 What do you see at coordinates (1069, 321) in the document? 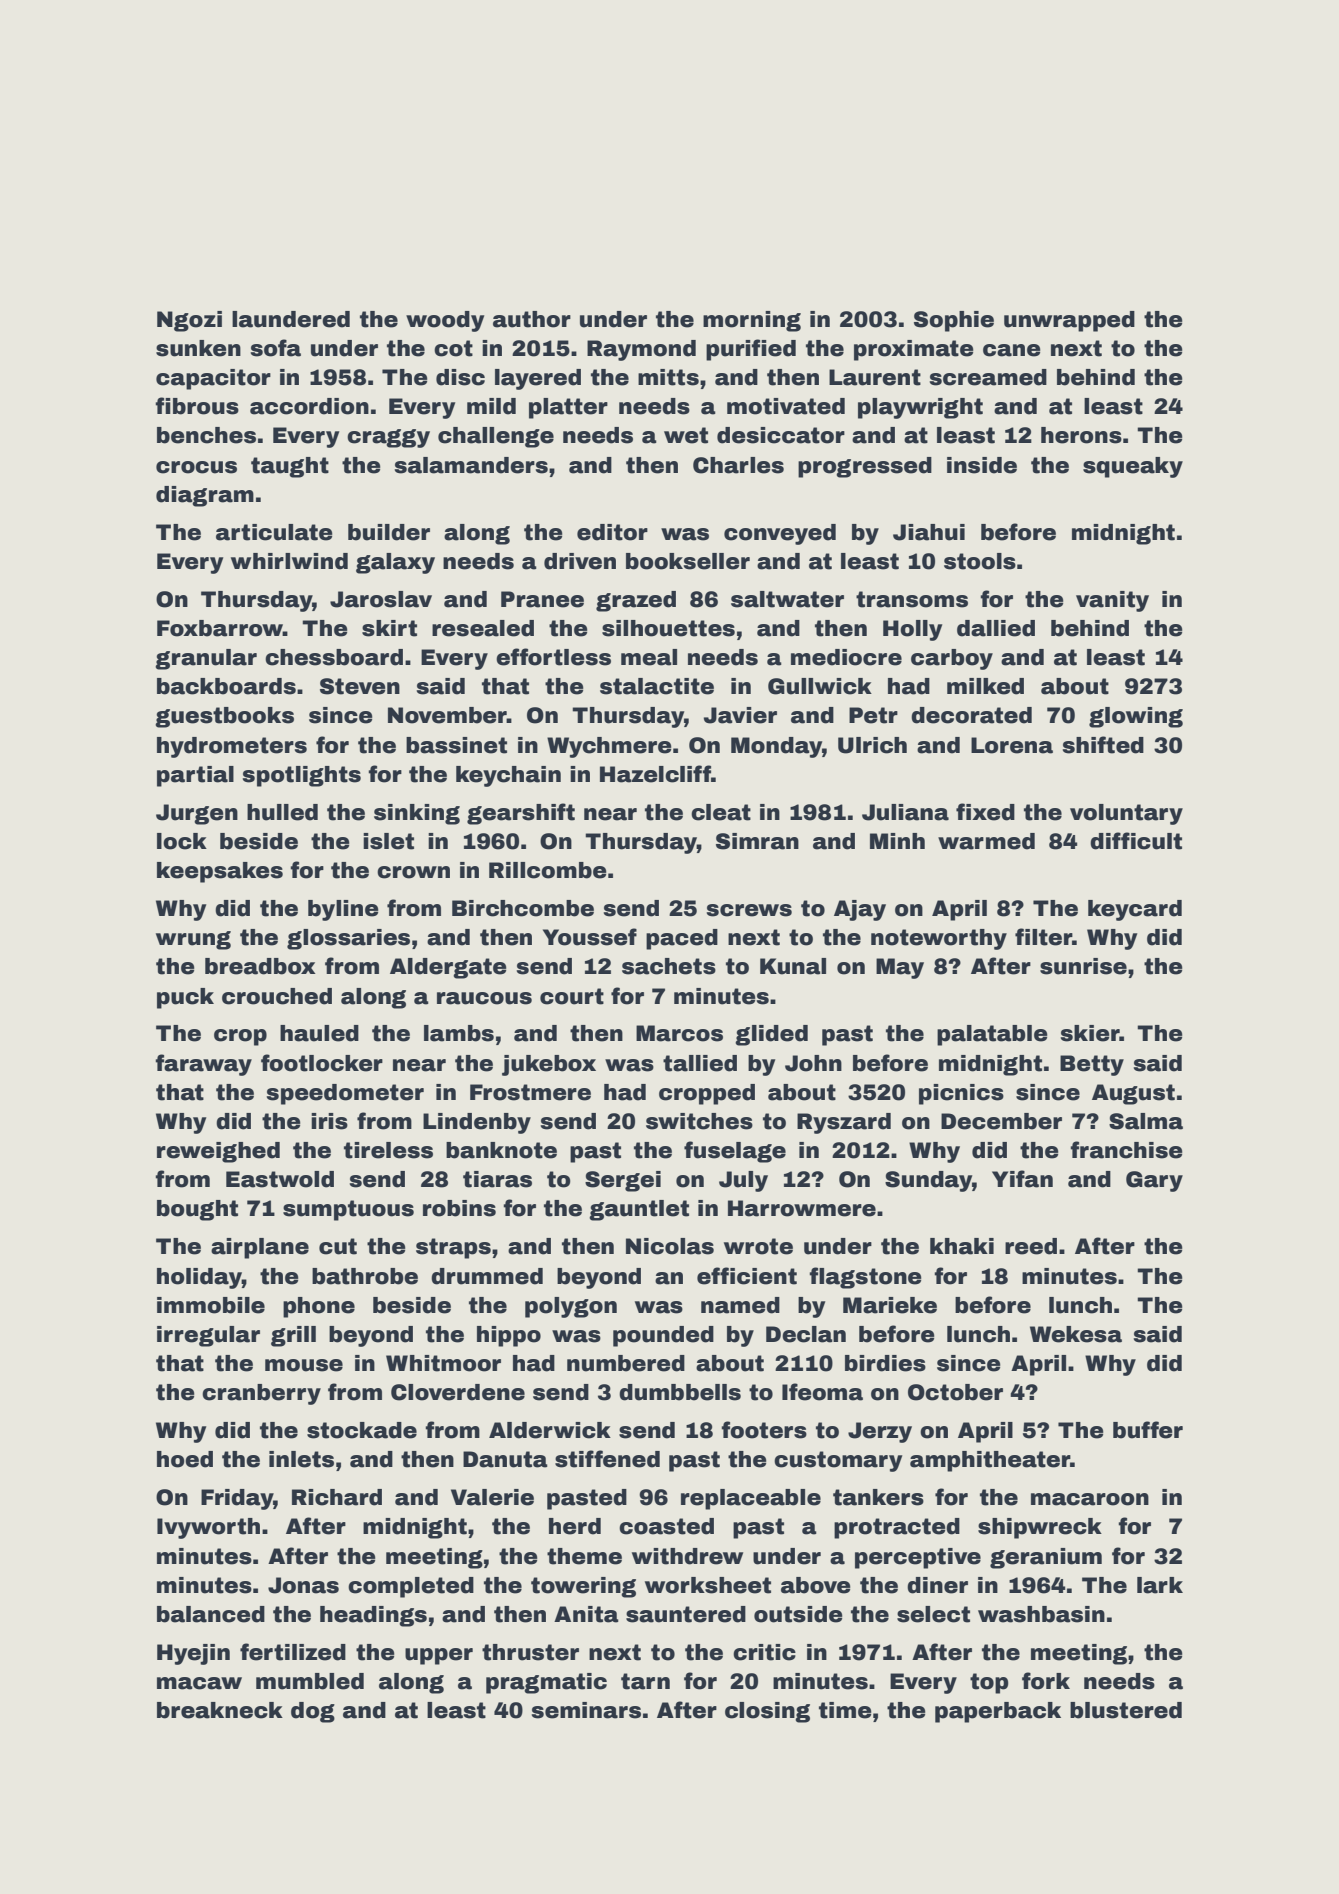
I see `unwrapped` at bounding box center [1069, 321].
